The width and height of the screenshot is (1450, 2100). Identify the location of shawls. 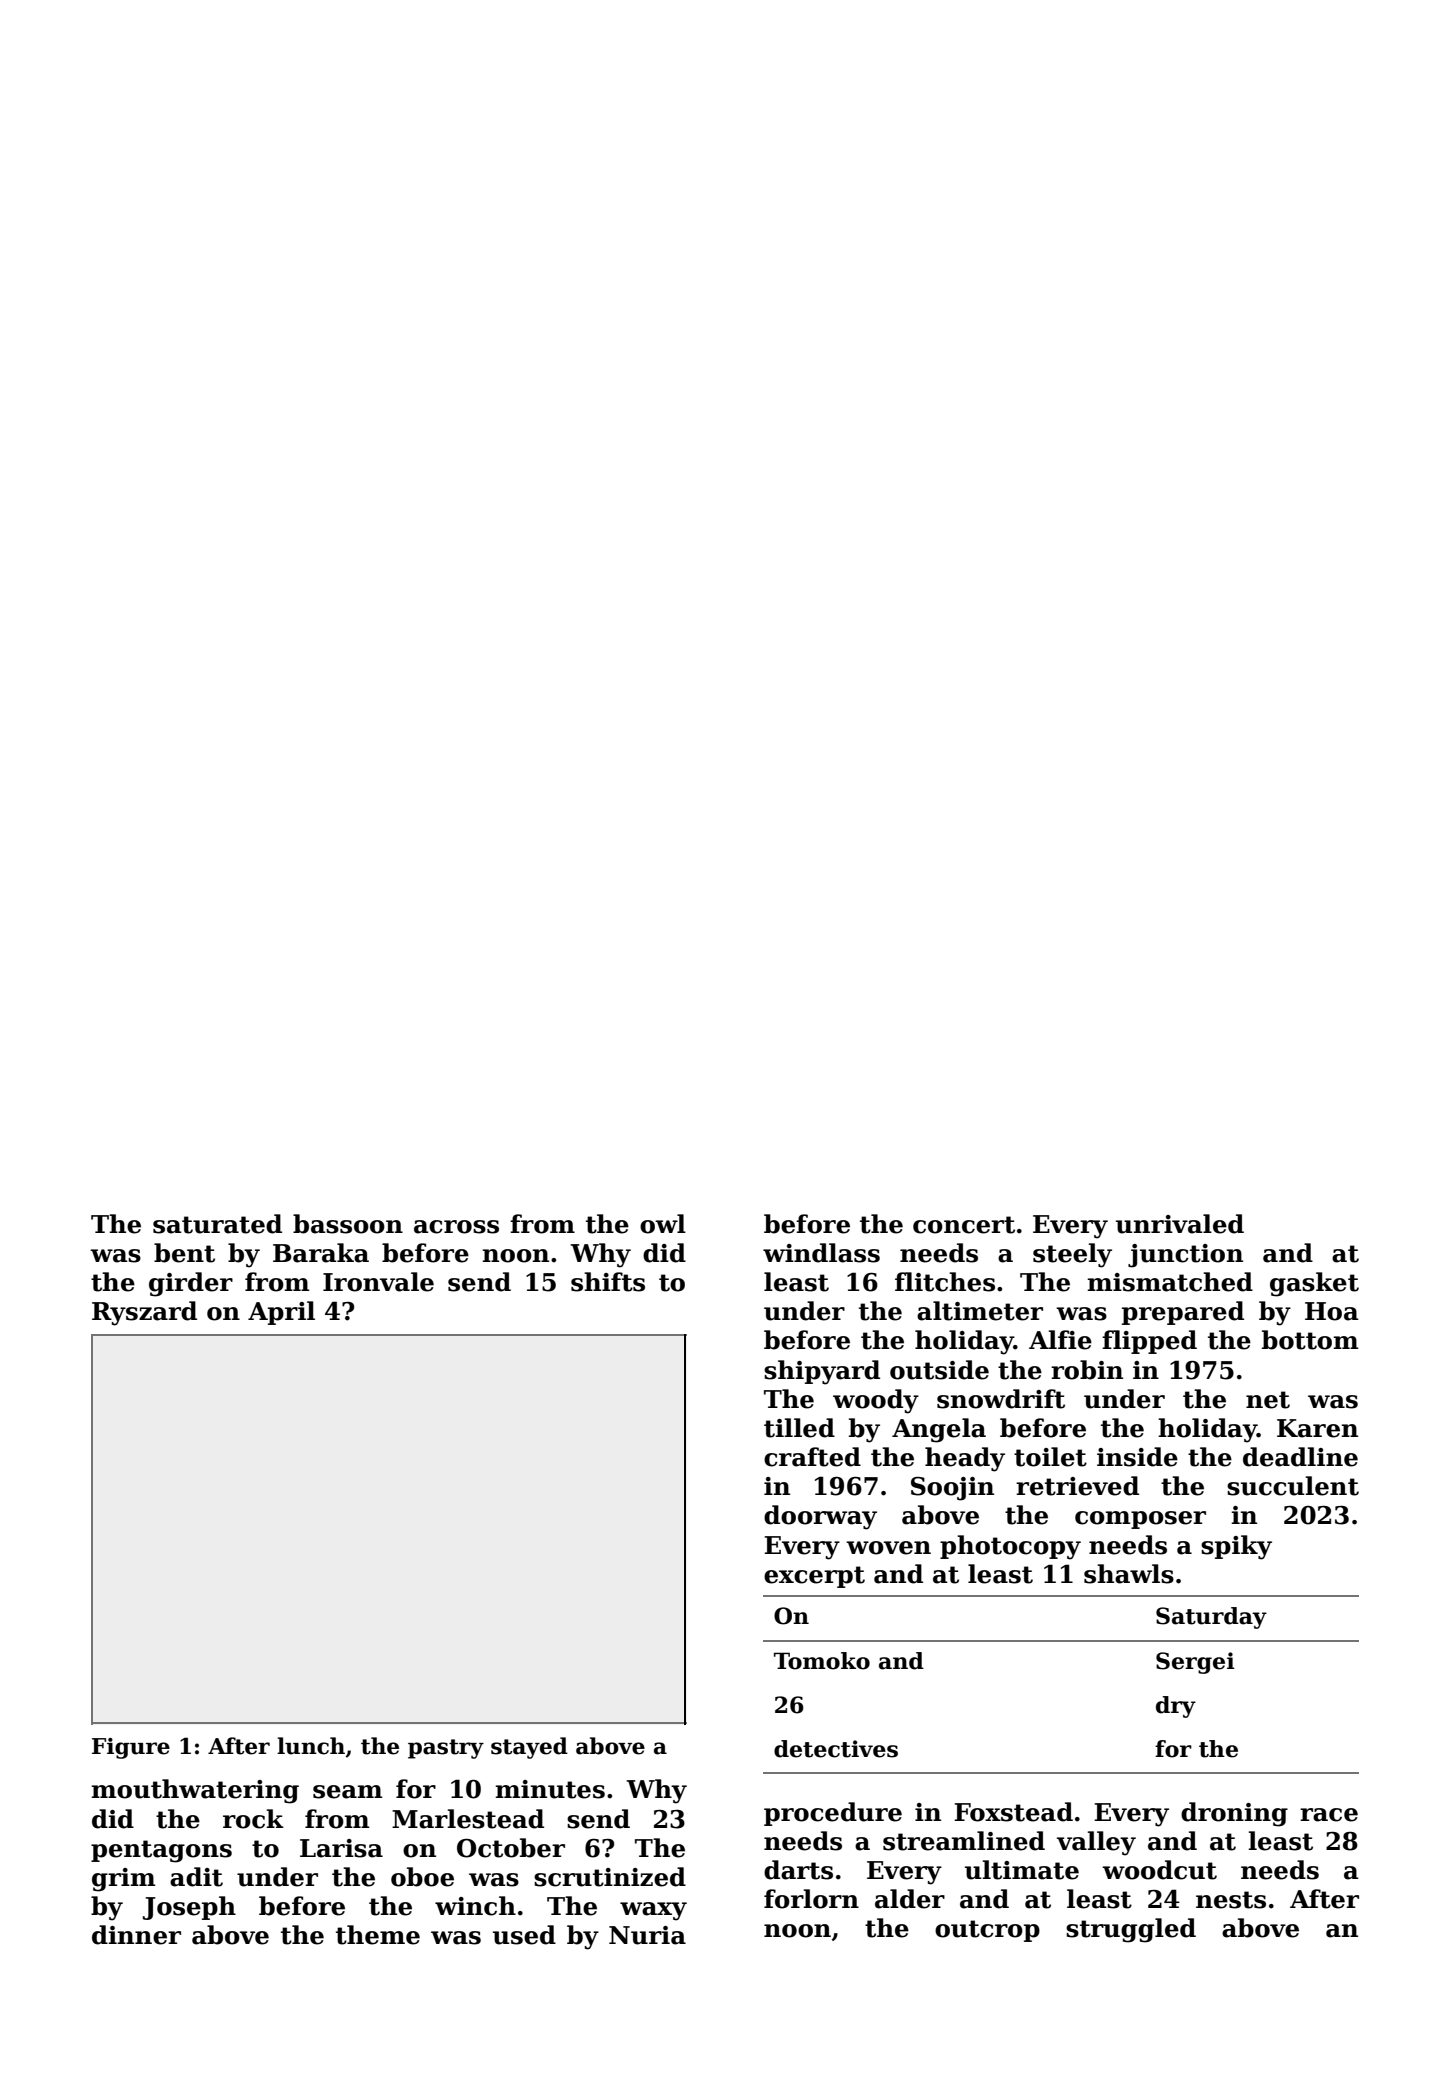
(1129, 1574).
